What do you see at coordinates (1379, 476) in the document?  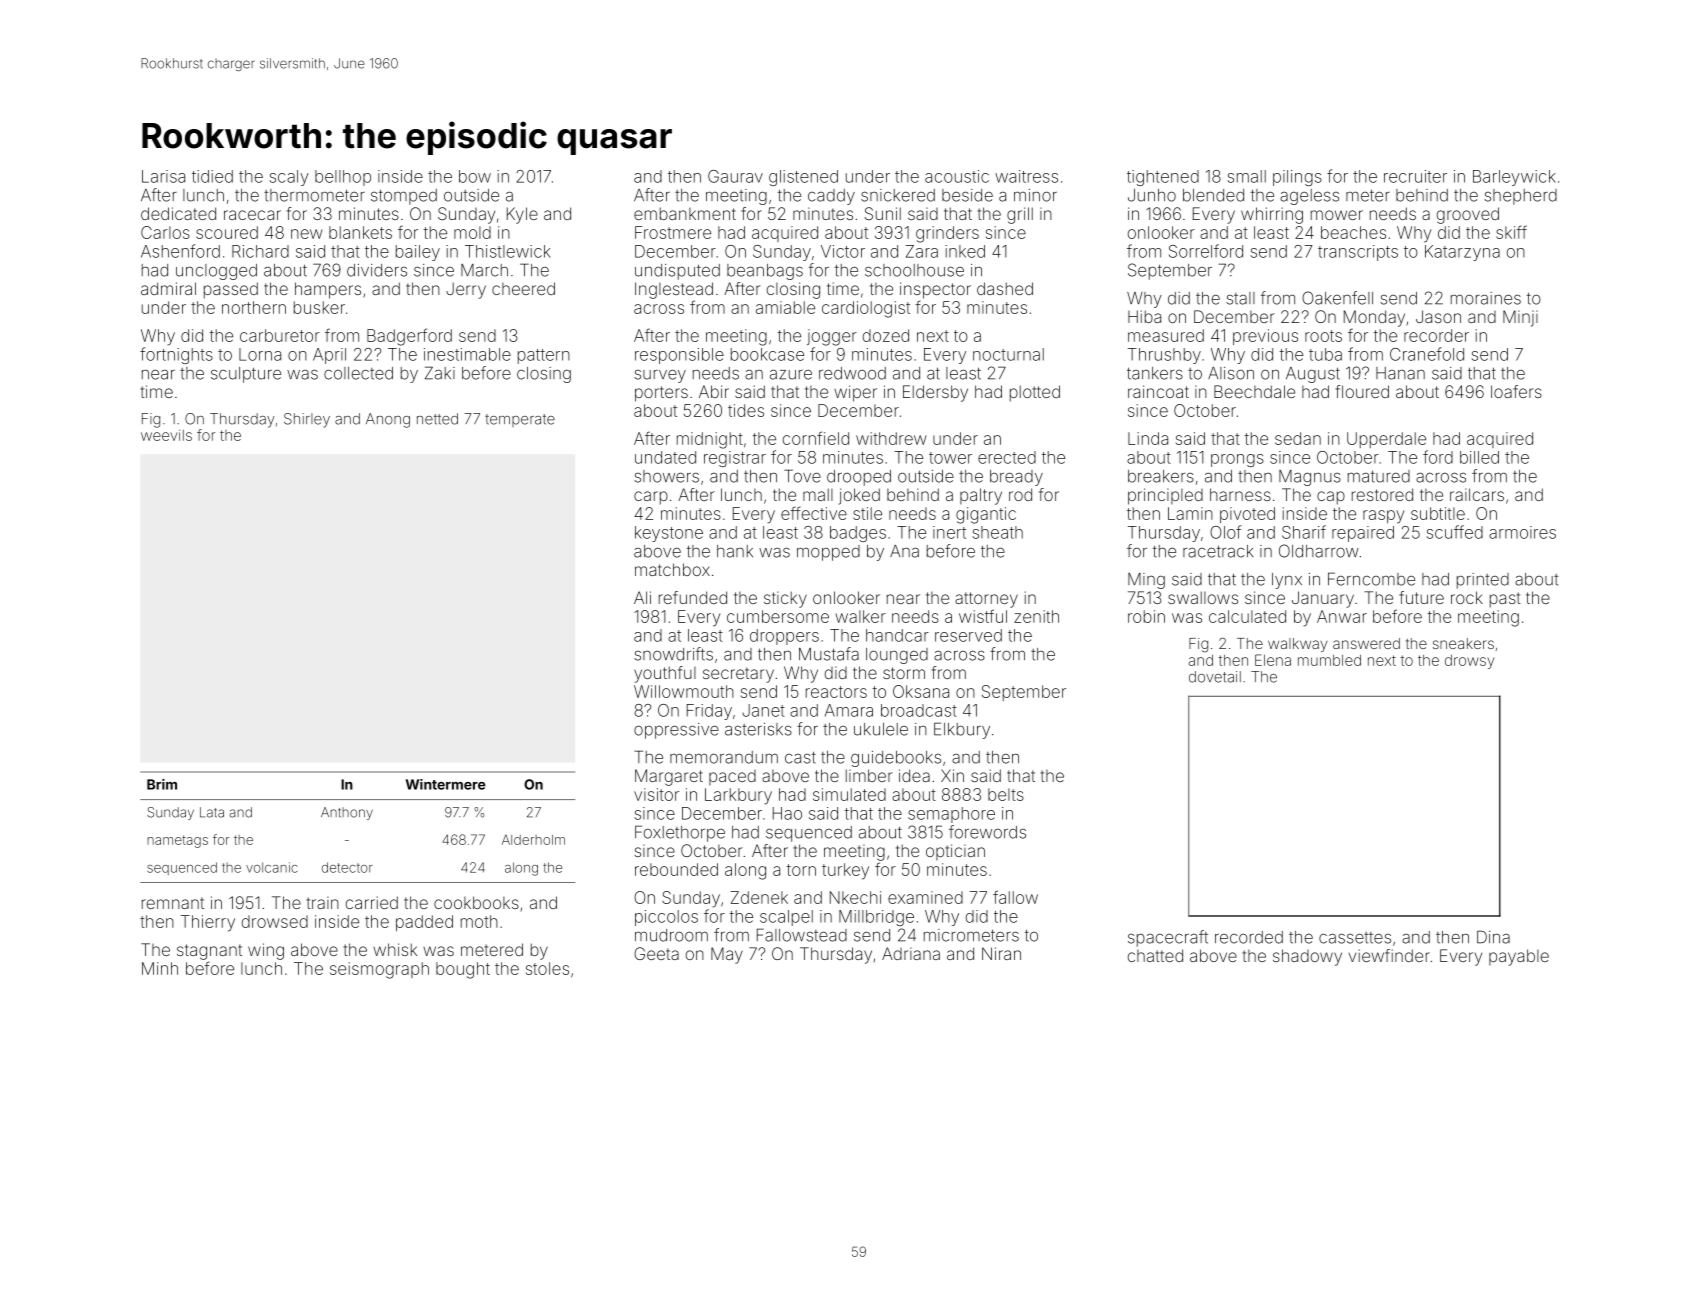 I see `matured` at bounding box center [1379, 476].
